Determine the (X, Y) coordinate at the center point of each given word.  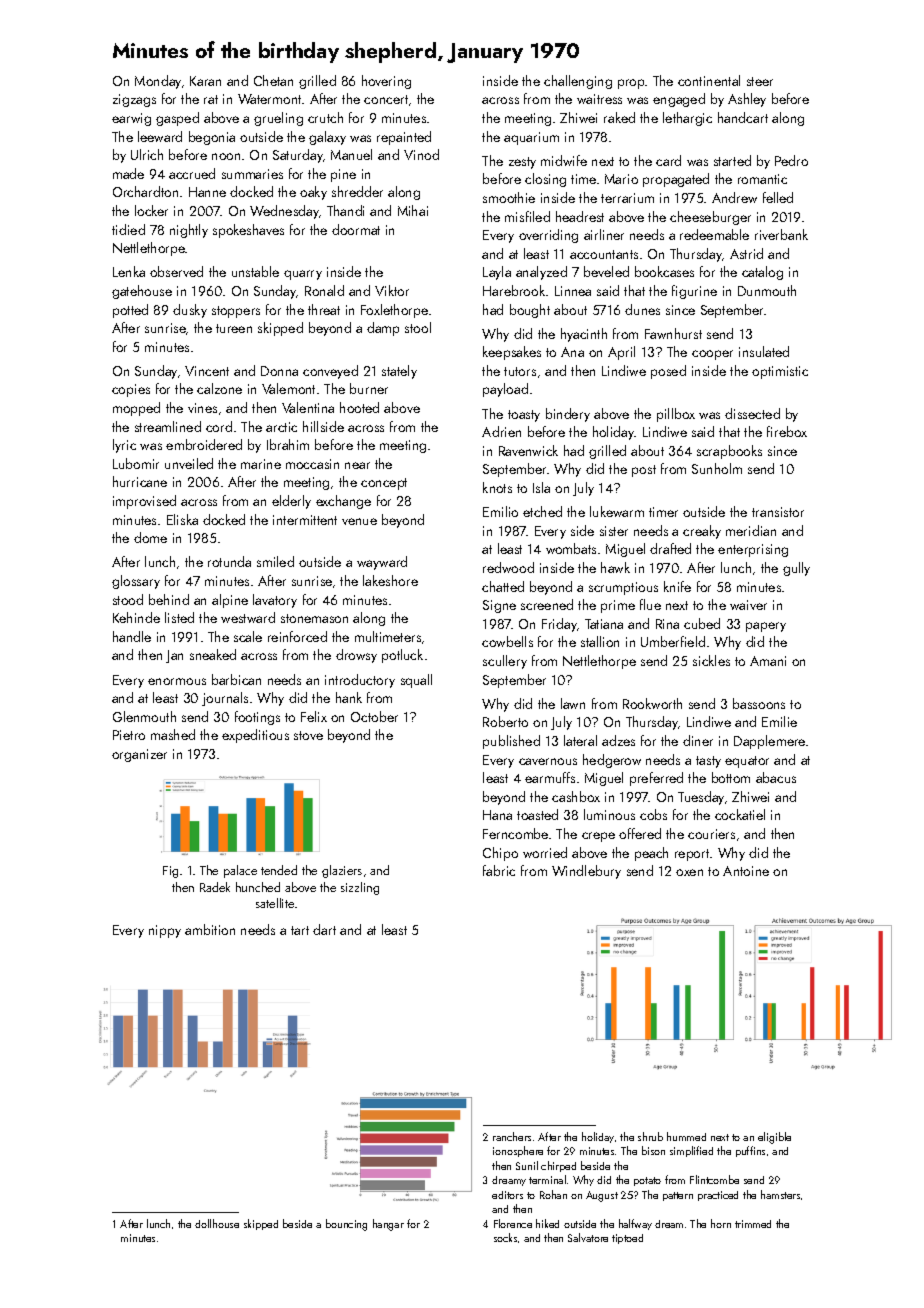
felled (778, 197)
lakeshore (390, 580)
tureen (234, 328)
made (128, 173)
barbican (236, 679)
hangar (388, 1225)
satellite (275, 903)
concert (386, 99)
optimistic (780, 372)
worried (545, 852)
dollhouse (217, 1223)
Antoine (746, 871)
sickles (711, 660)
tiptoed (627, 1239)
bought (530, 311)
